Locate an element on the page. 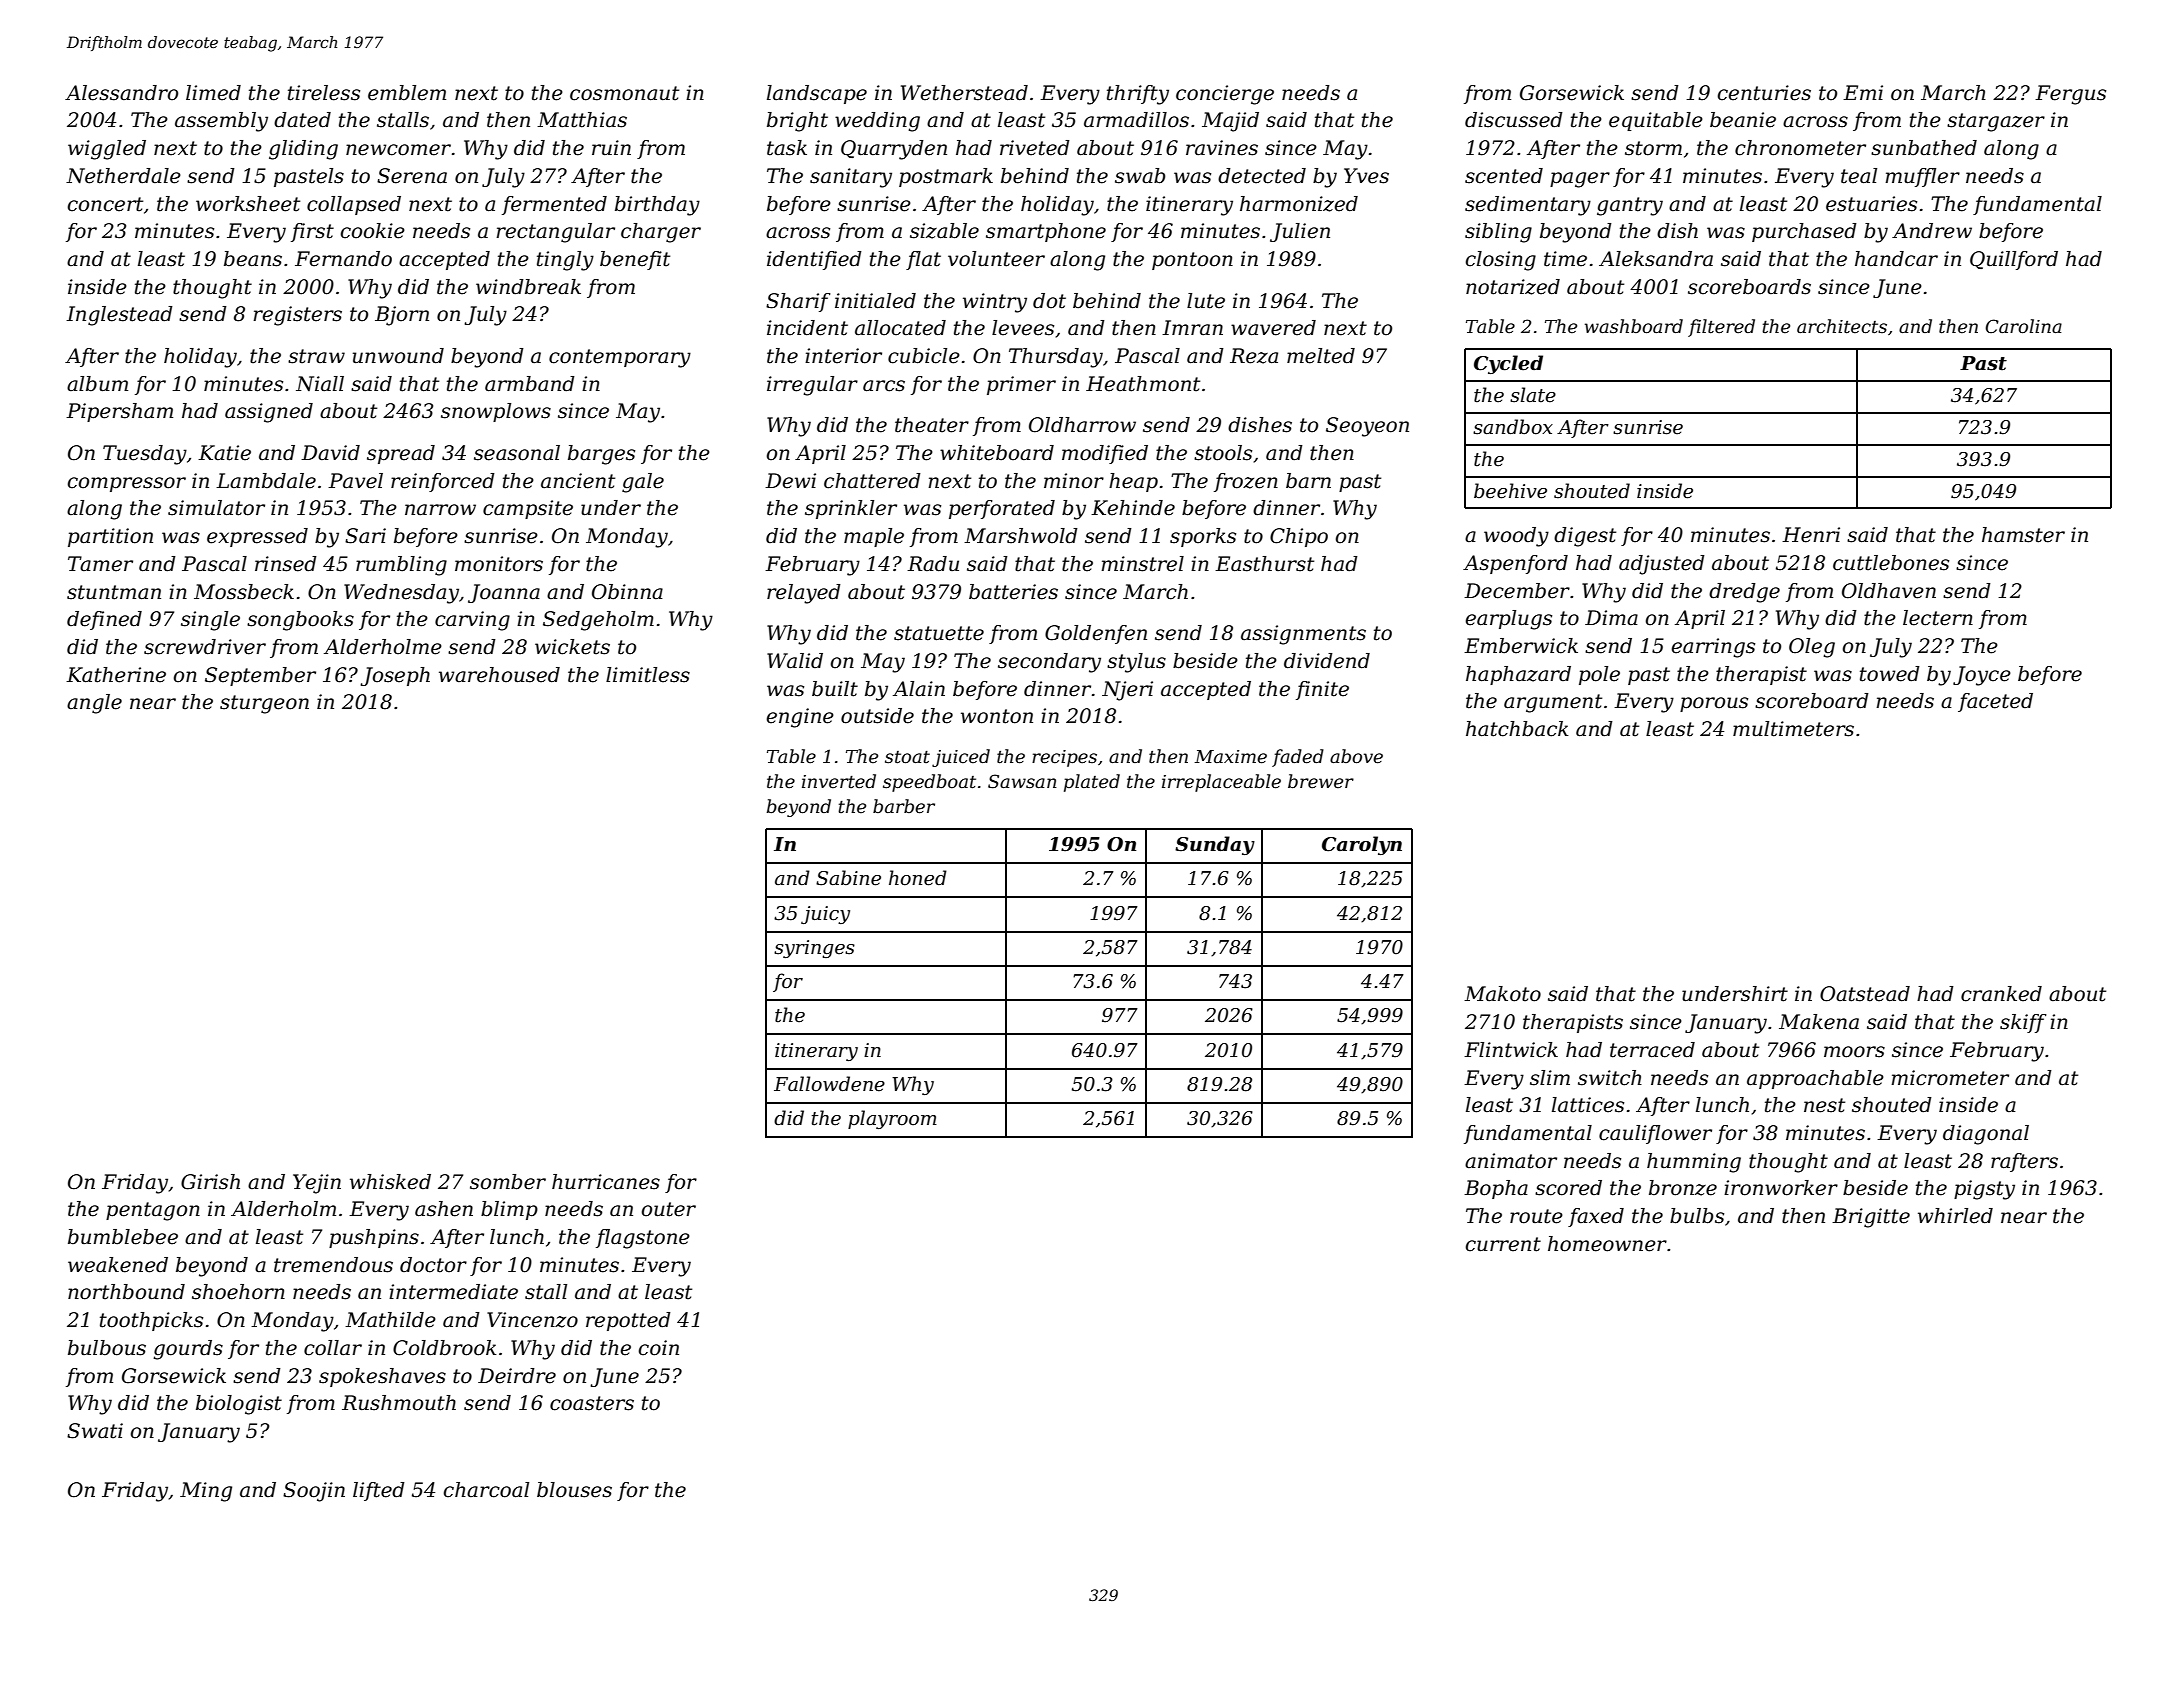 The width and height of the document is (2178, 1683). angle is located at coordinates (94, 704).
